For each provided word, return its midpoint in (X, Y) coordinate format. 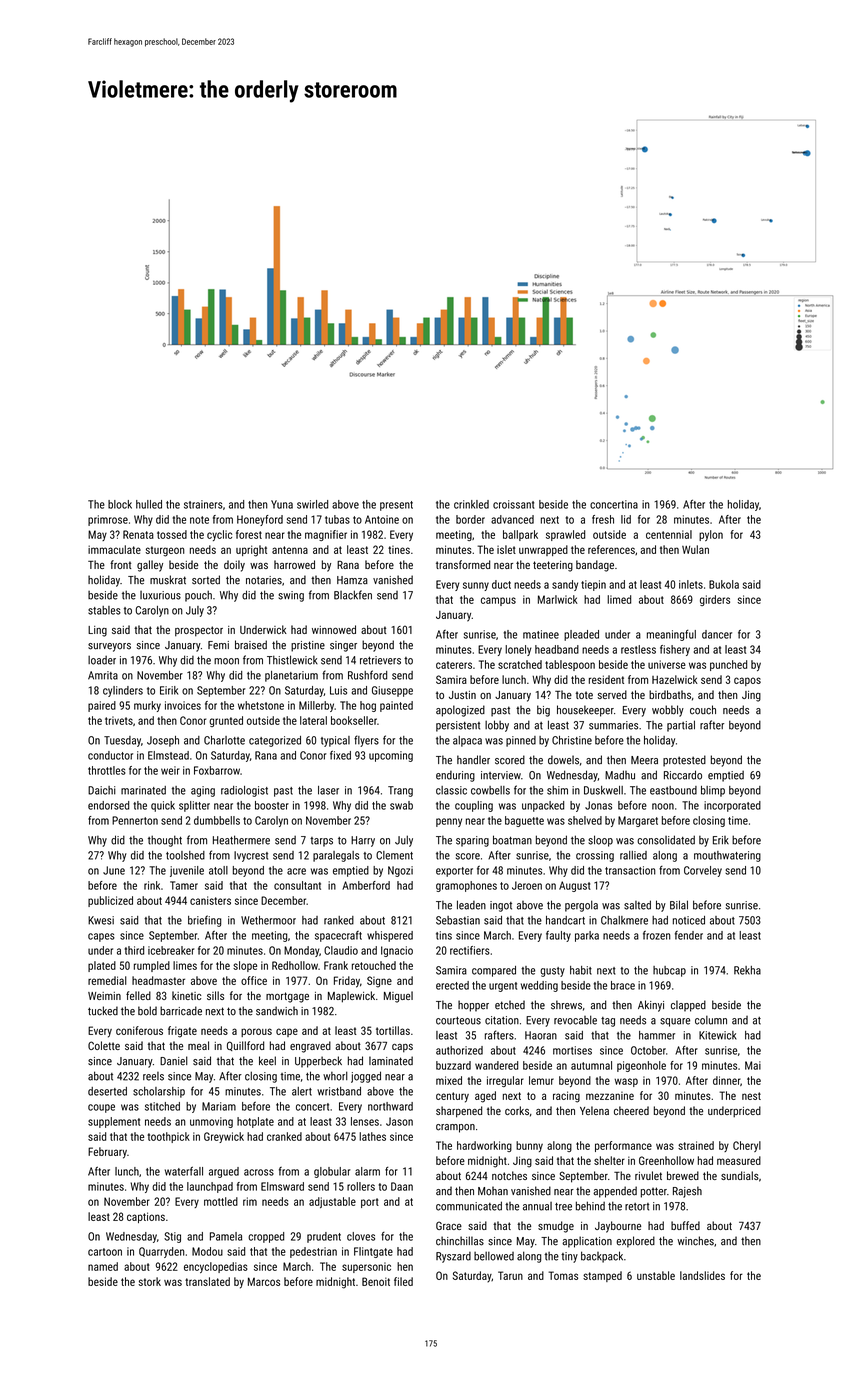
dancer (717, 634)
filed (403, 1281)
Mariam (219, 1106)
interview (501, 775)
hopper (473, 1006)
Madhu (620, 775)
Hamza (352, 580)
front (120, 564)
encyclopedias (216, 1267)
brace (623, 985)
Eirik (169, 690)
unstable (656, 1275)
